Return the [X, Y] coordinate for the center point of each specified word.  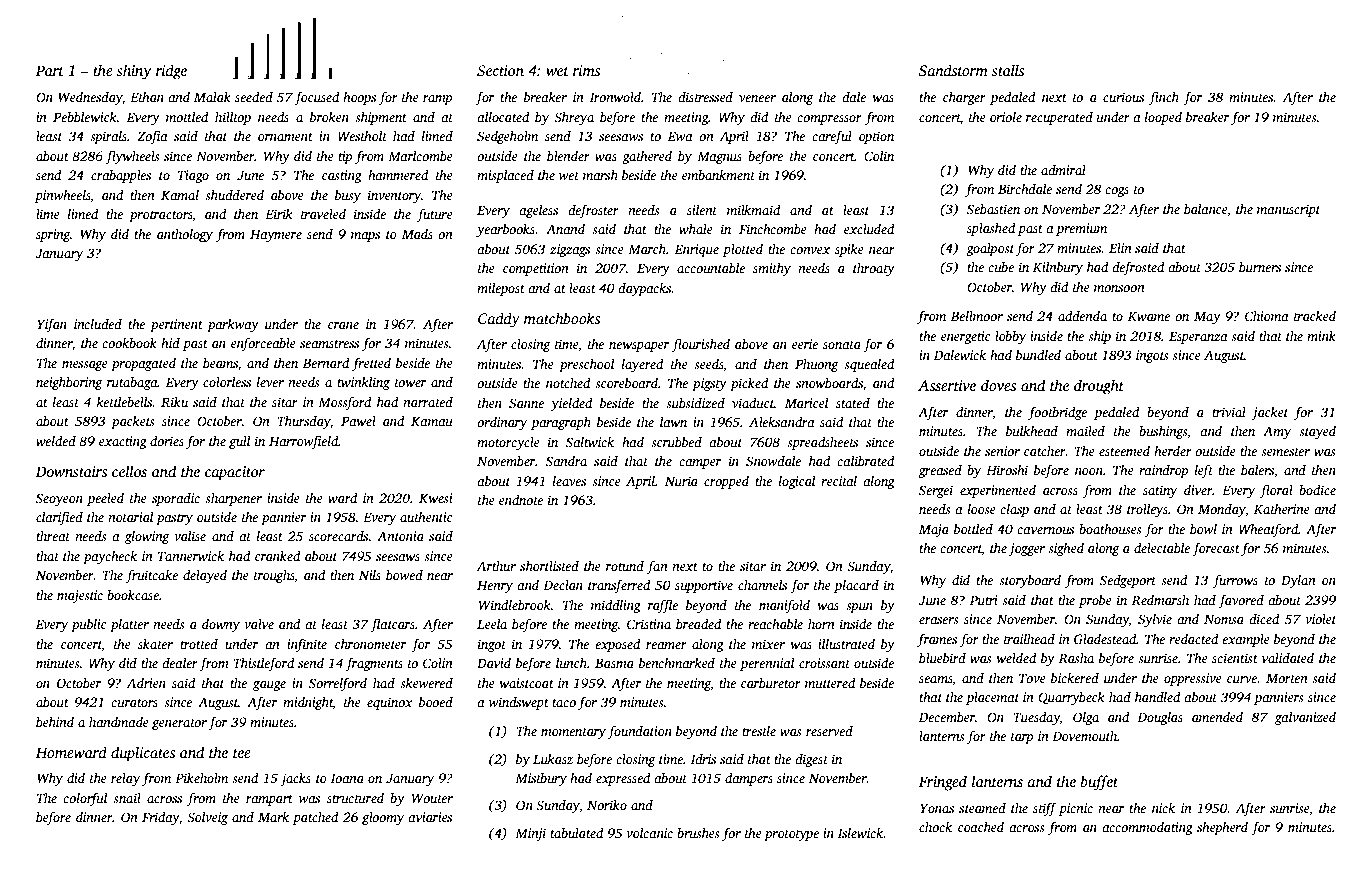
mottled [187, 117]
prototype [791, 835]
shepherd [1222, 828]
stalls [1008, 70]
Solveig [207, 818]
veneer [757, 98]
